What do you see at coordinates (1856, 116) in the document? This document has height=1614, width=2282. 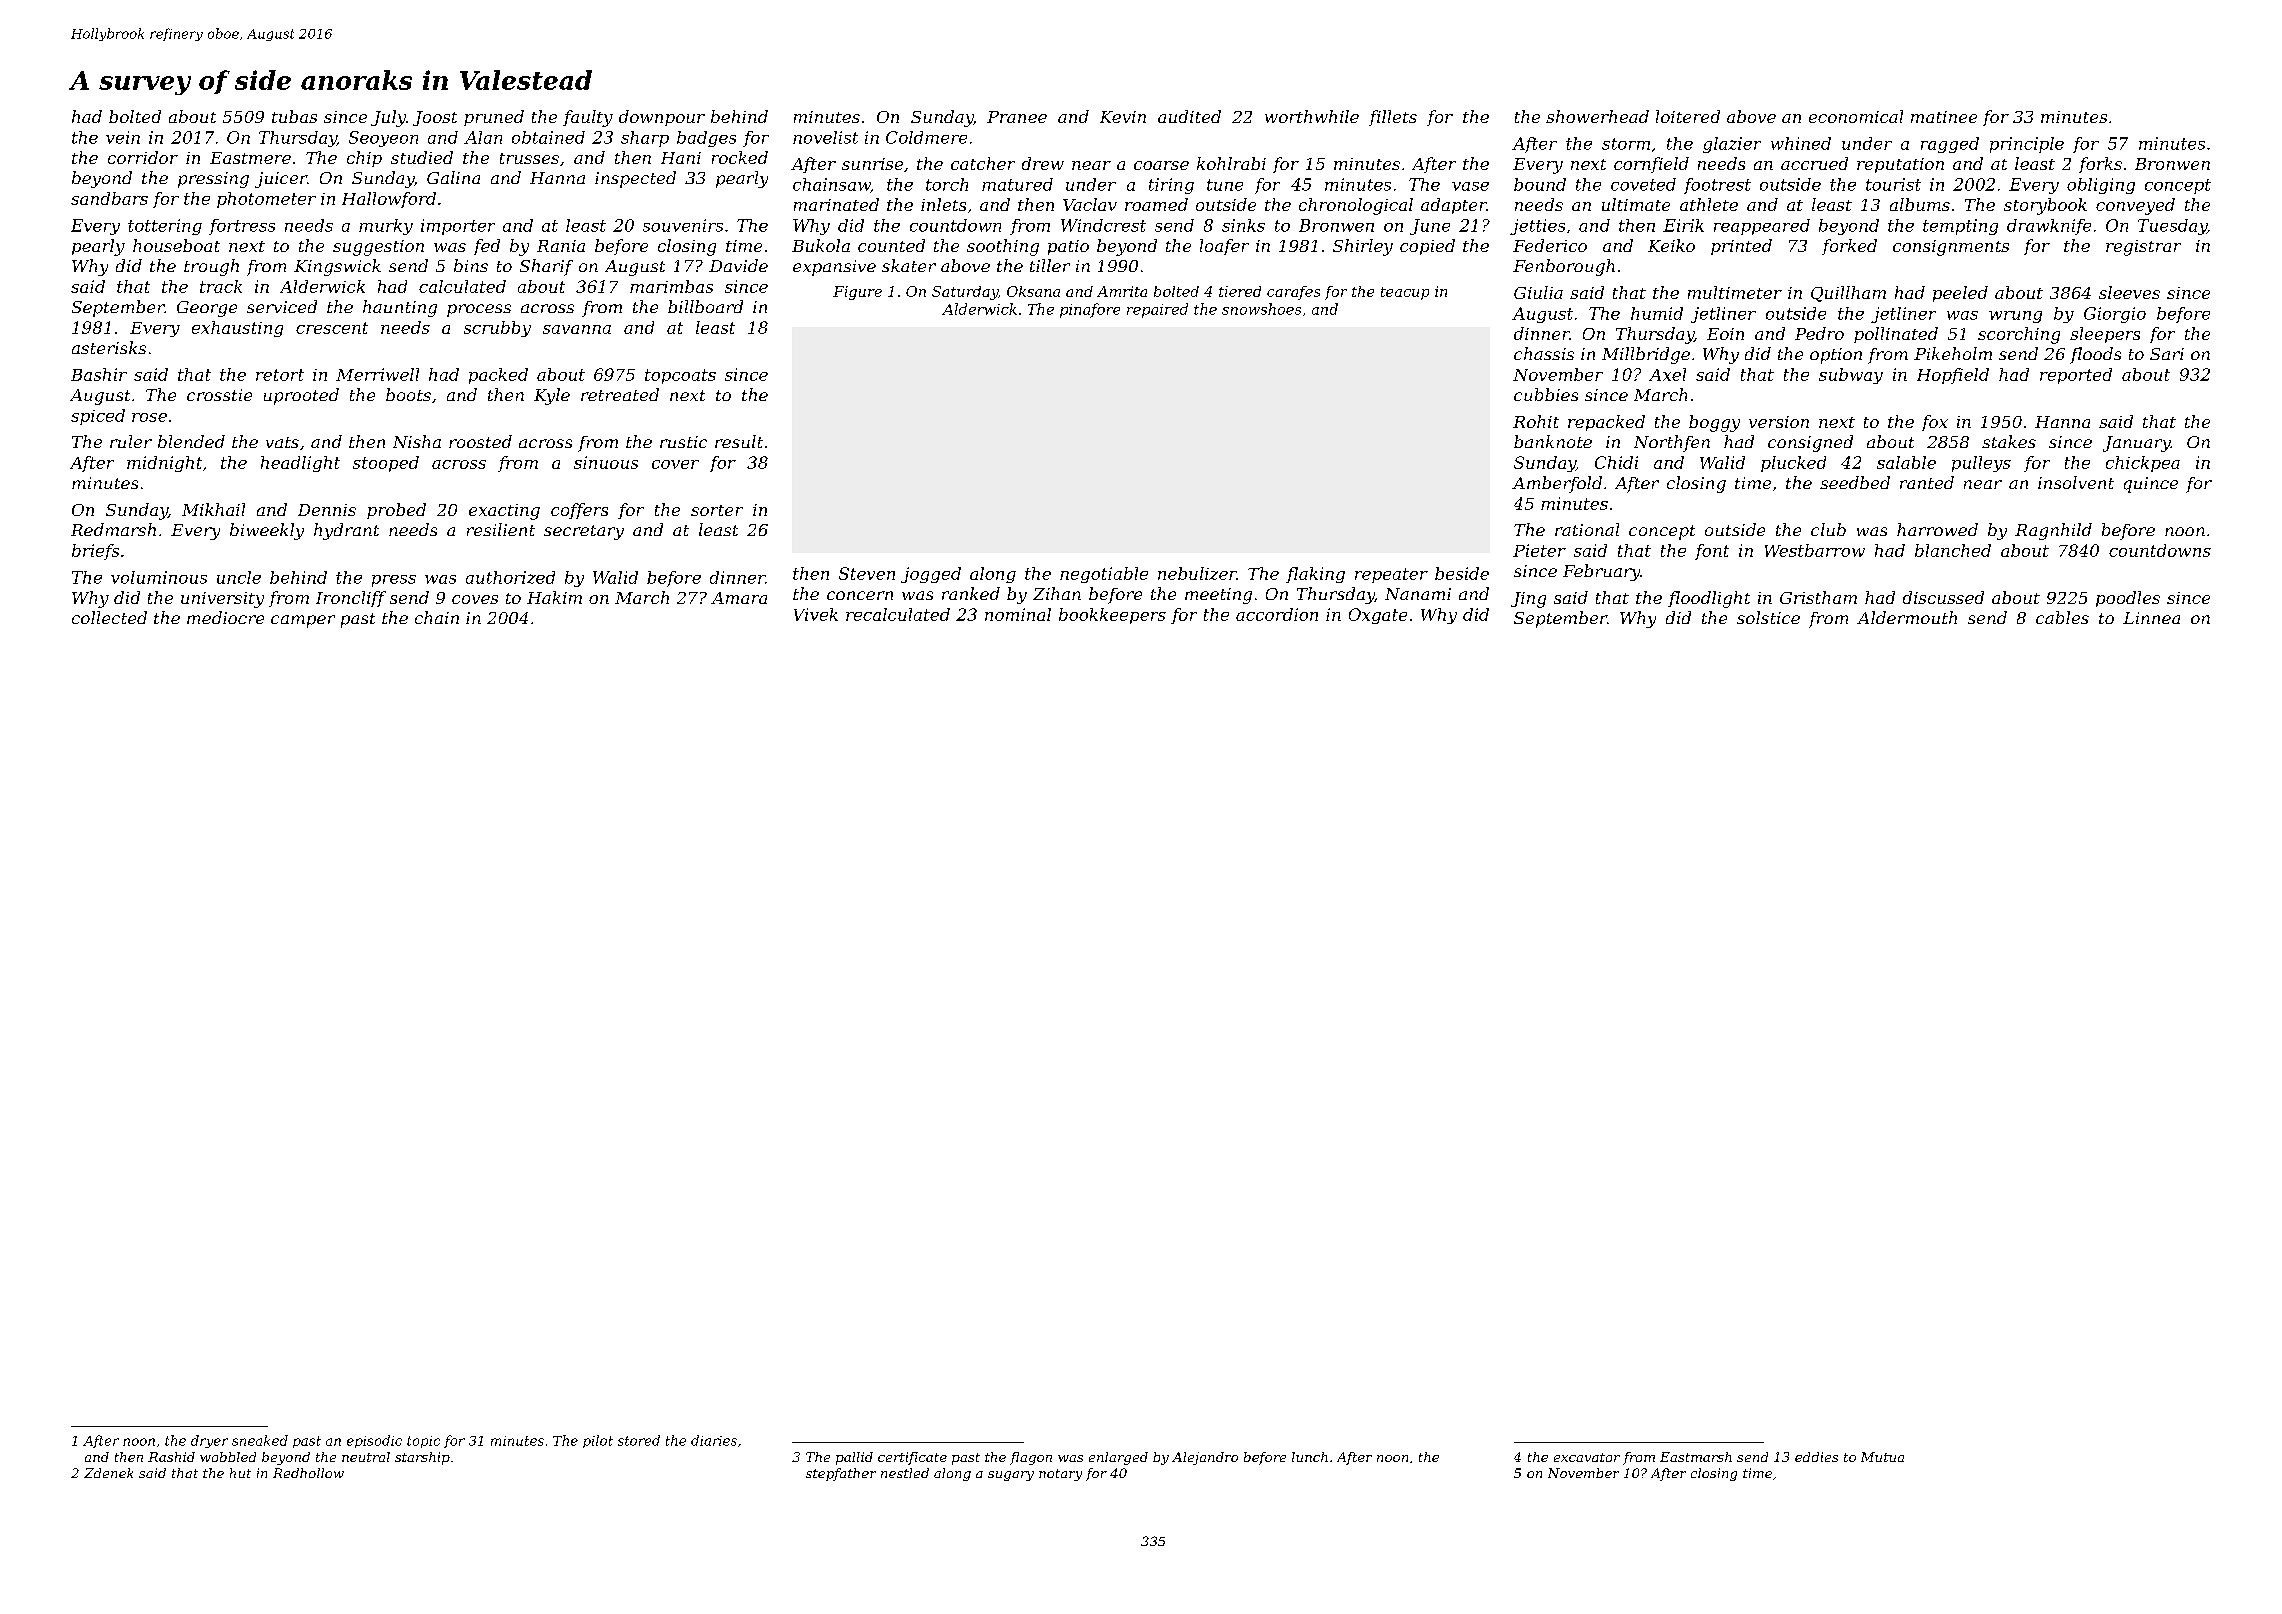 I see `economical` at bounding box center [1856, 116].
